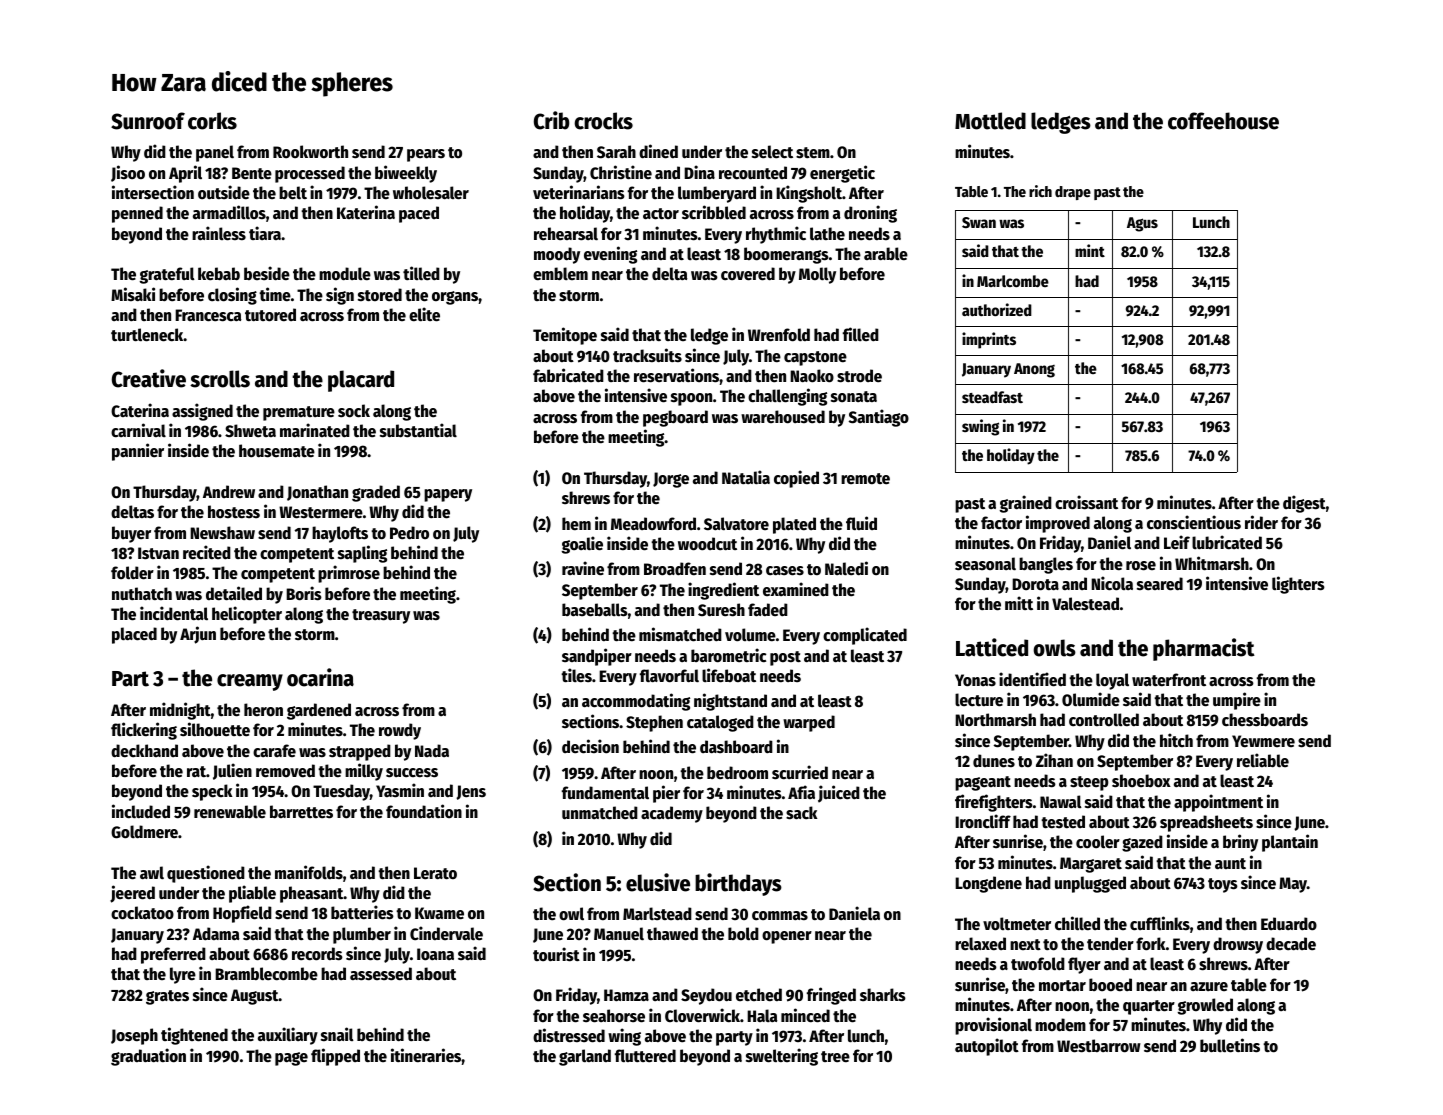 This image has height=1115, width=1443. Describe the element at coordinates (582, 545) in the image. I see `goalie` at that location.
